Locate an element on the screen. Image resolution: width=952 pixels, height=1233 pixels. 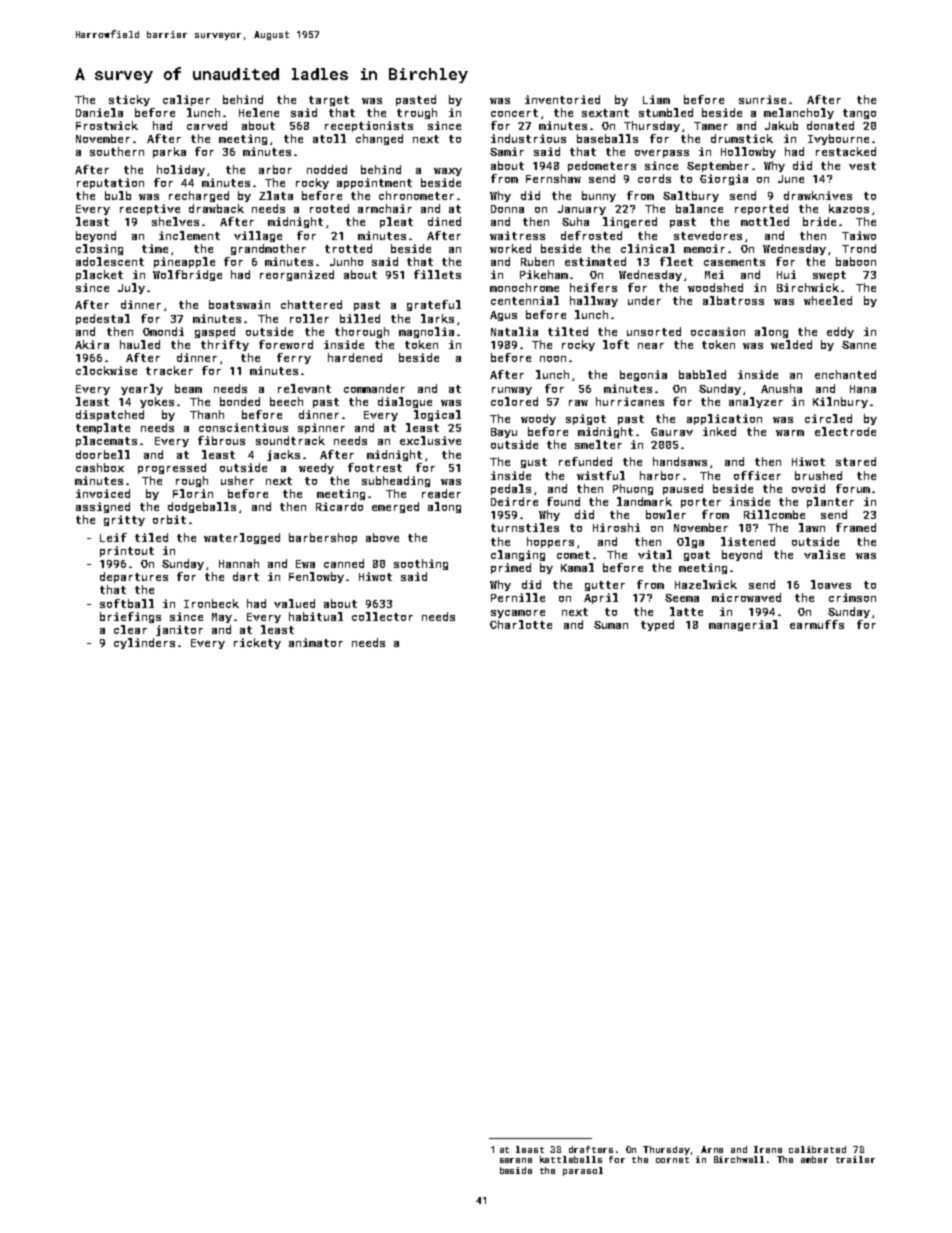
Irene is located at coordinates (768, 1149).
